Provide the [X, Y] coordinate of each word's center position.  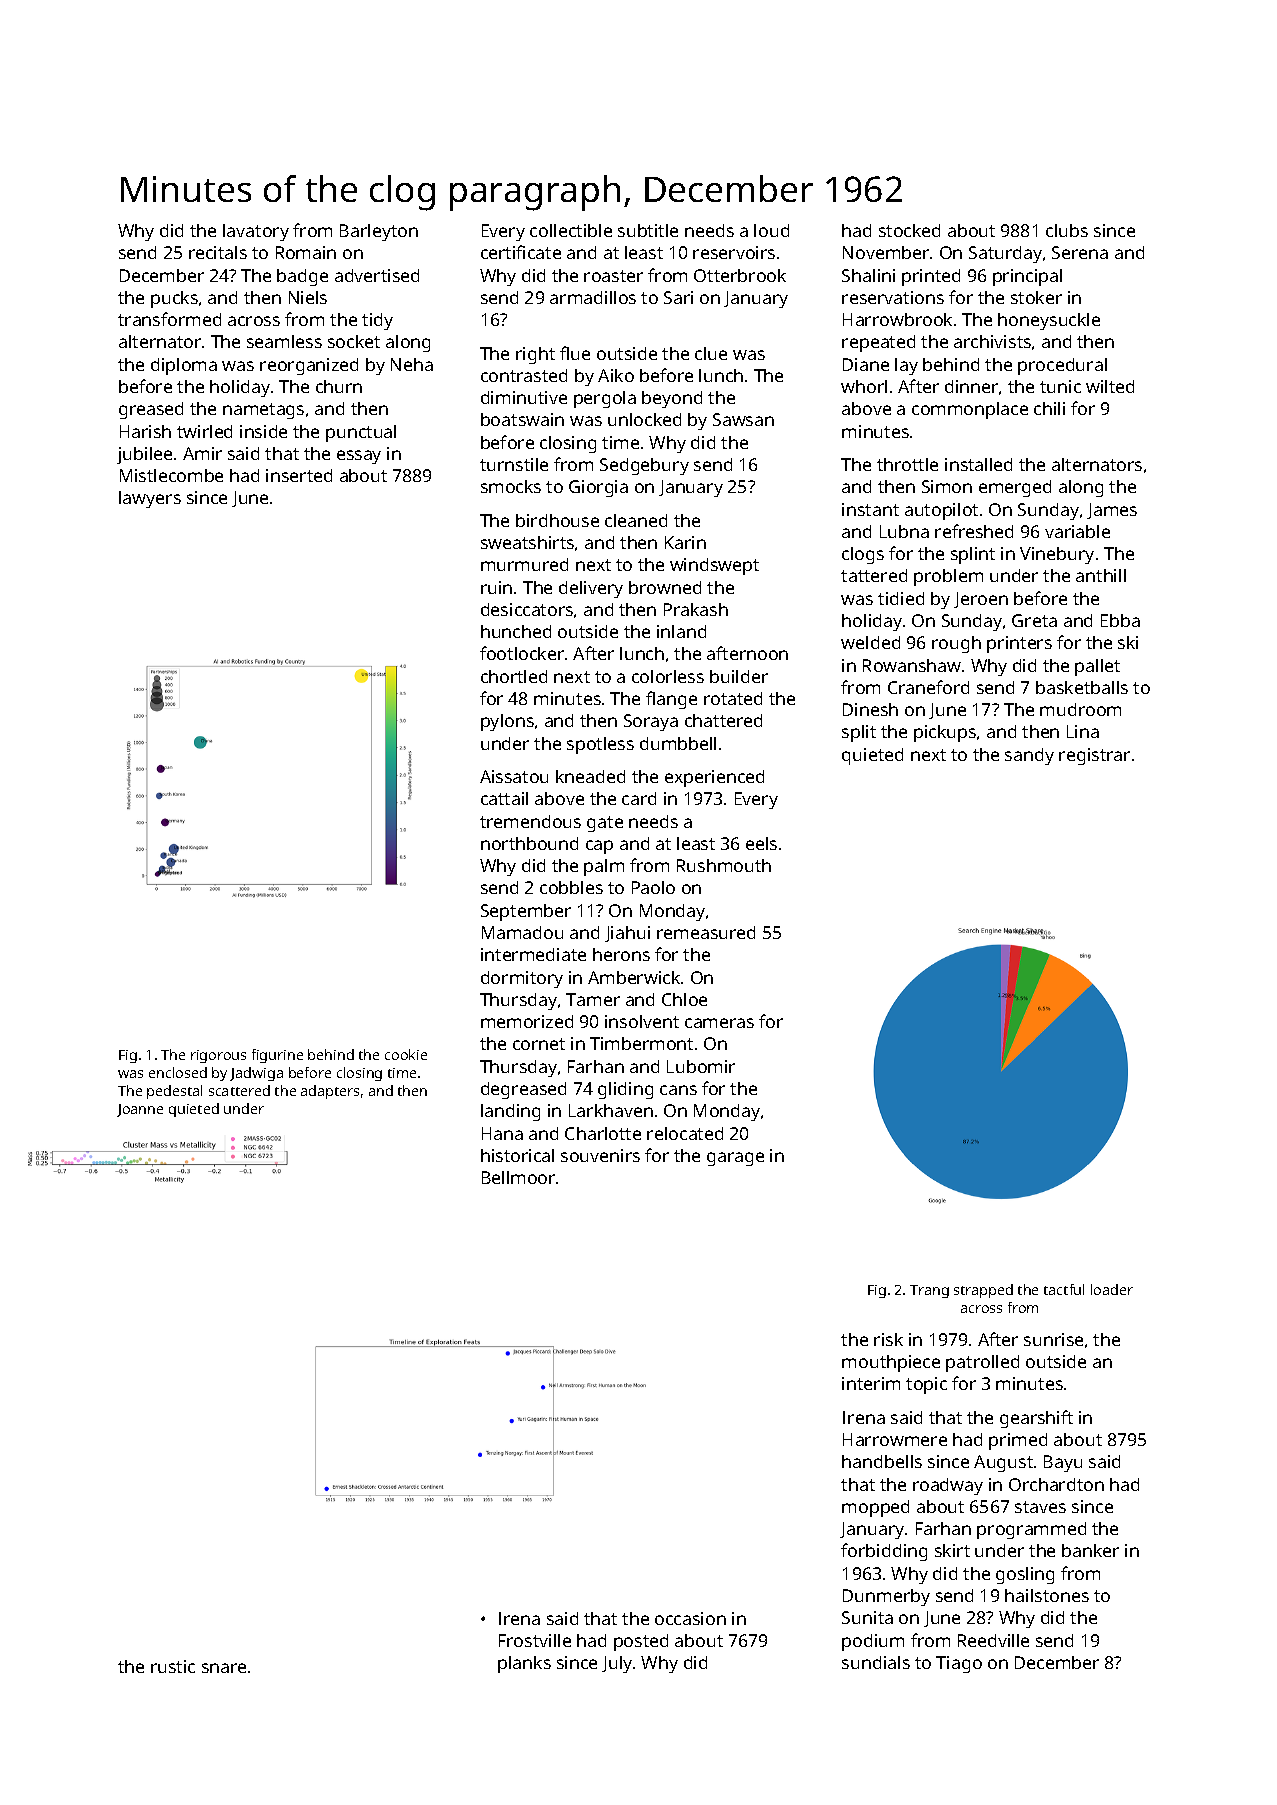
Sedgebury [644, 466]
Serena [1080, 252]
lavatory [256, 232]
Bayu [1063, 1463]
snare [224, 1668]
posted [641, 1642]
